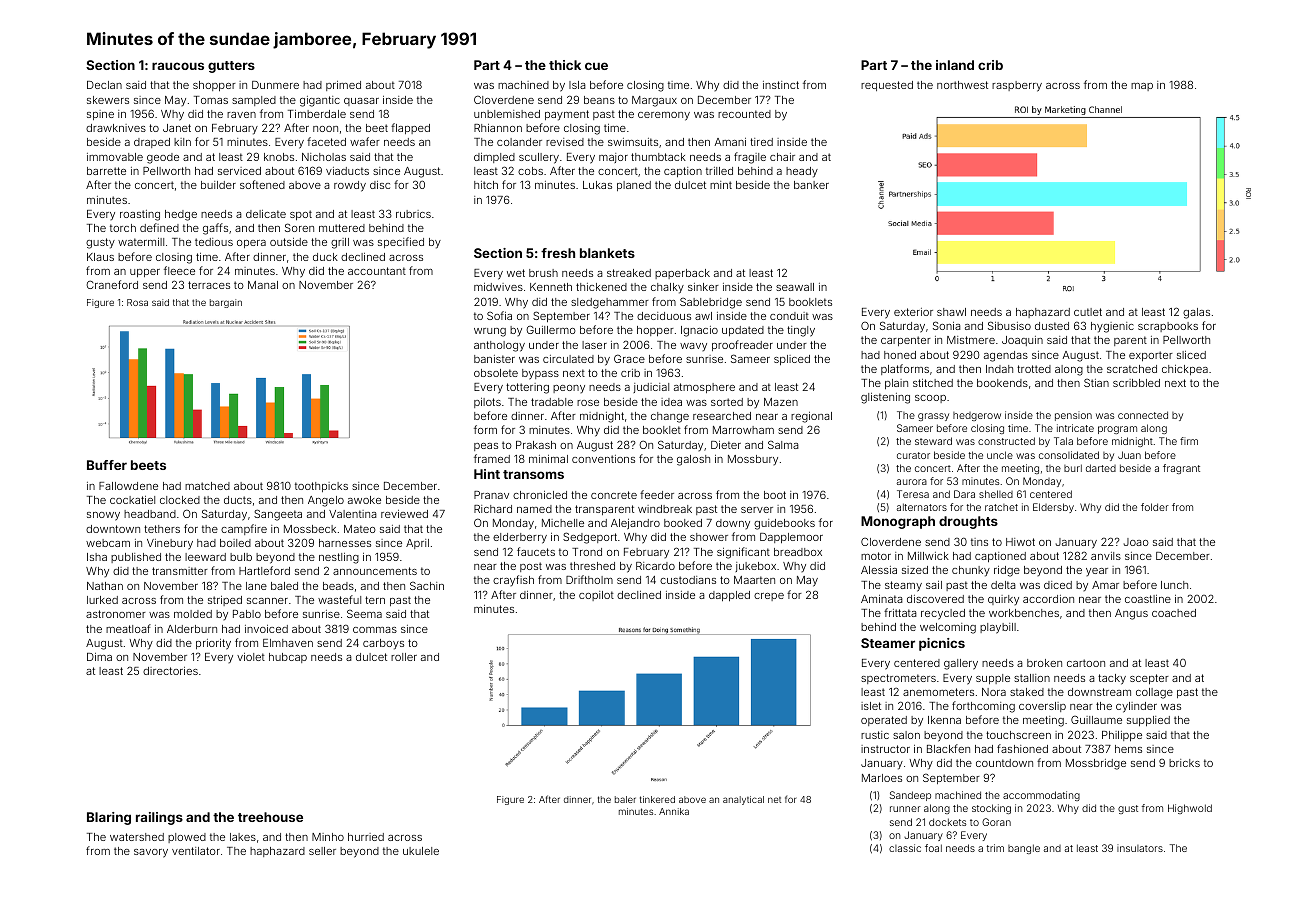 This page has width=1308, height=924. I want to click on spectrometers, so click(898, 679).
